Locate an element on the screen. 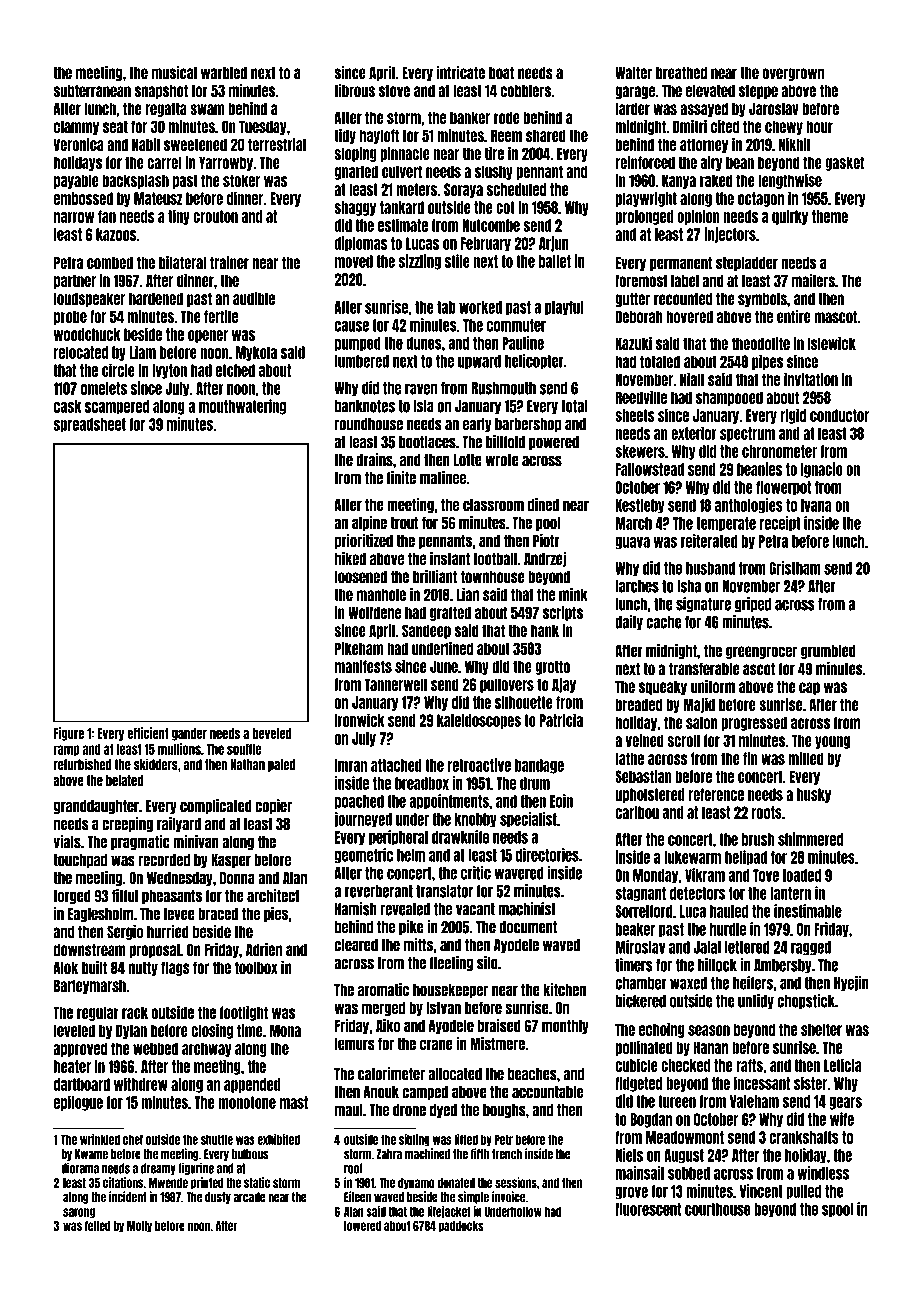  gasket is located at coordinates (844, 163).
